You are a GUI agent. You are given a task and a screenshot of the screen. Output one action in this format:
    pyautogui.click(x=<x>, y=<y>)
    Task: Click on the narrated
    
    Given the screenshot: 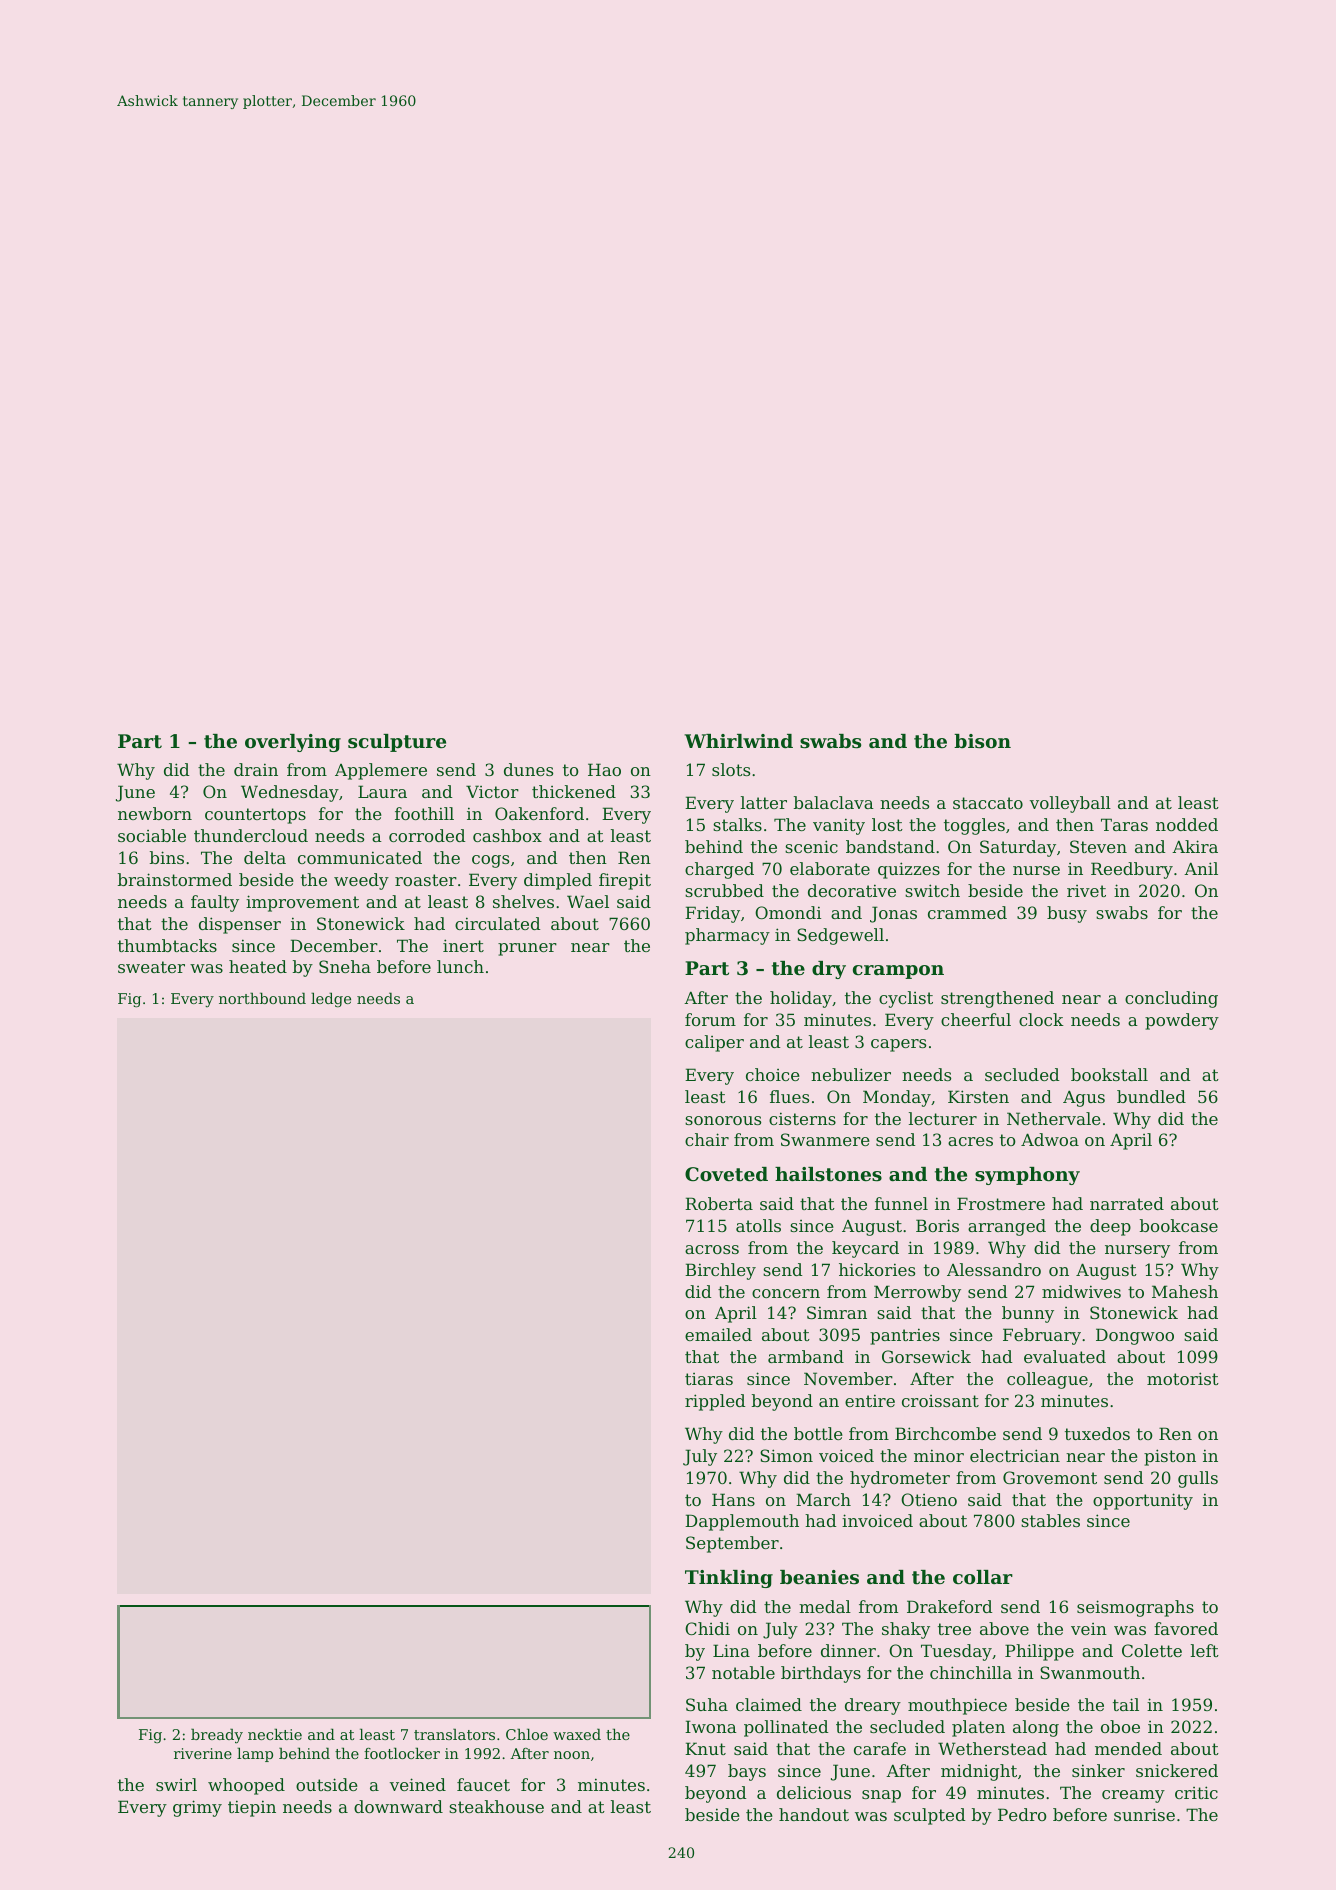 What is the action you would take?
    pyautogui.click(x=1127, y=1203)
